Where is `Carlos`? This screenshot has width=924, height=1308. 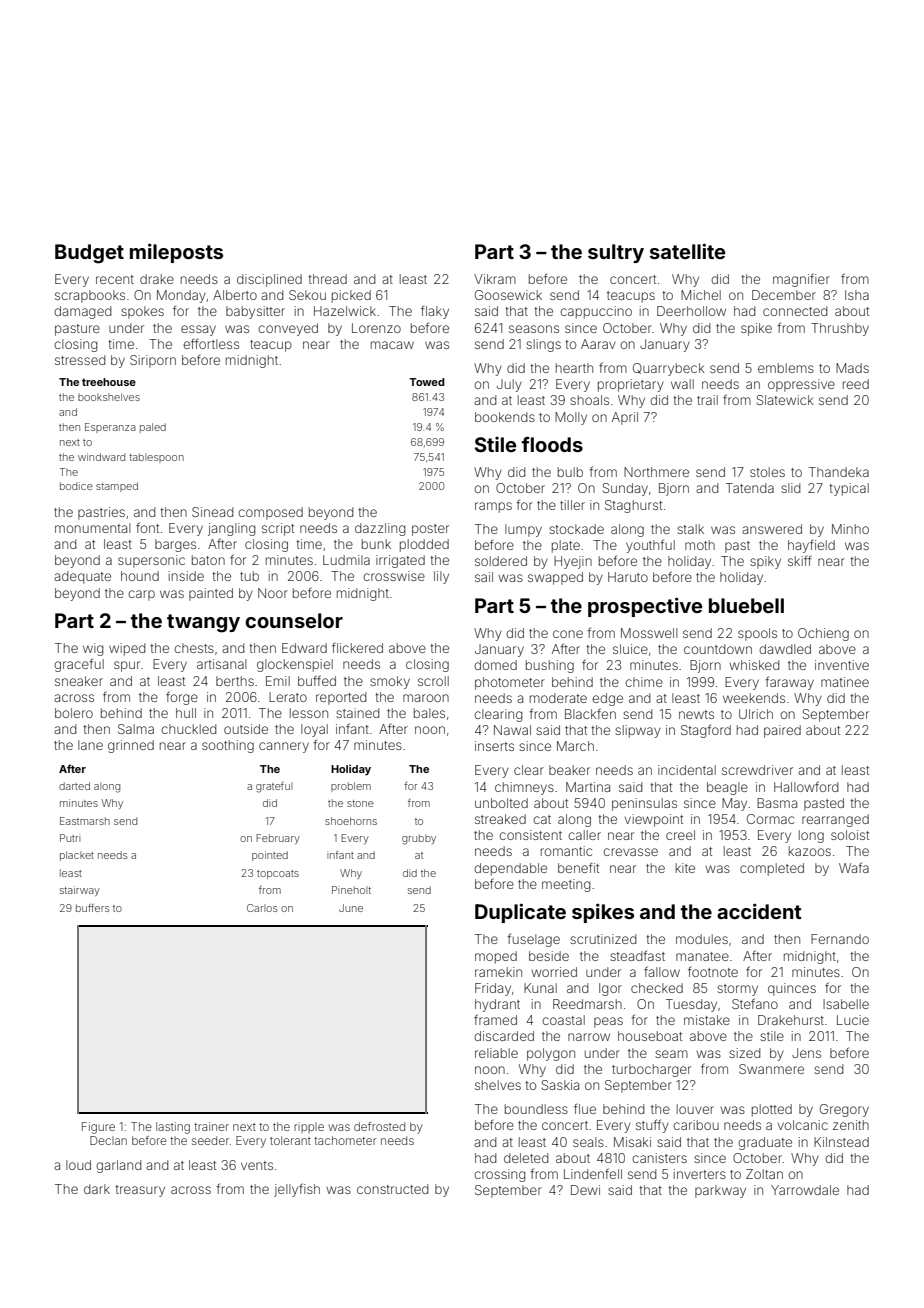
Carlos is located at coordinates (262, 908).
